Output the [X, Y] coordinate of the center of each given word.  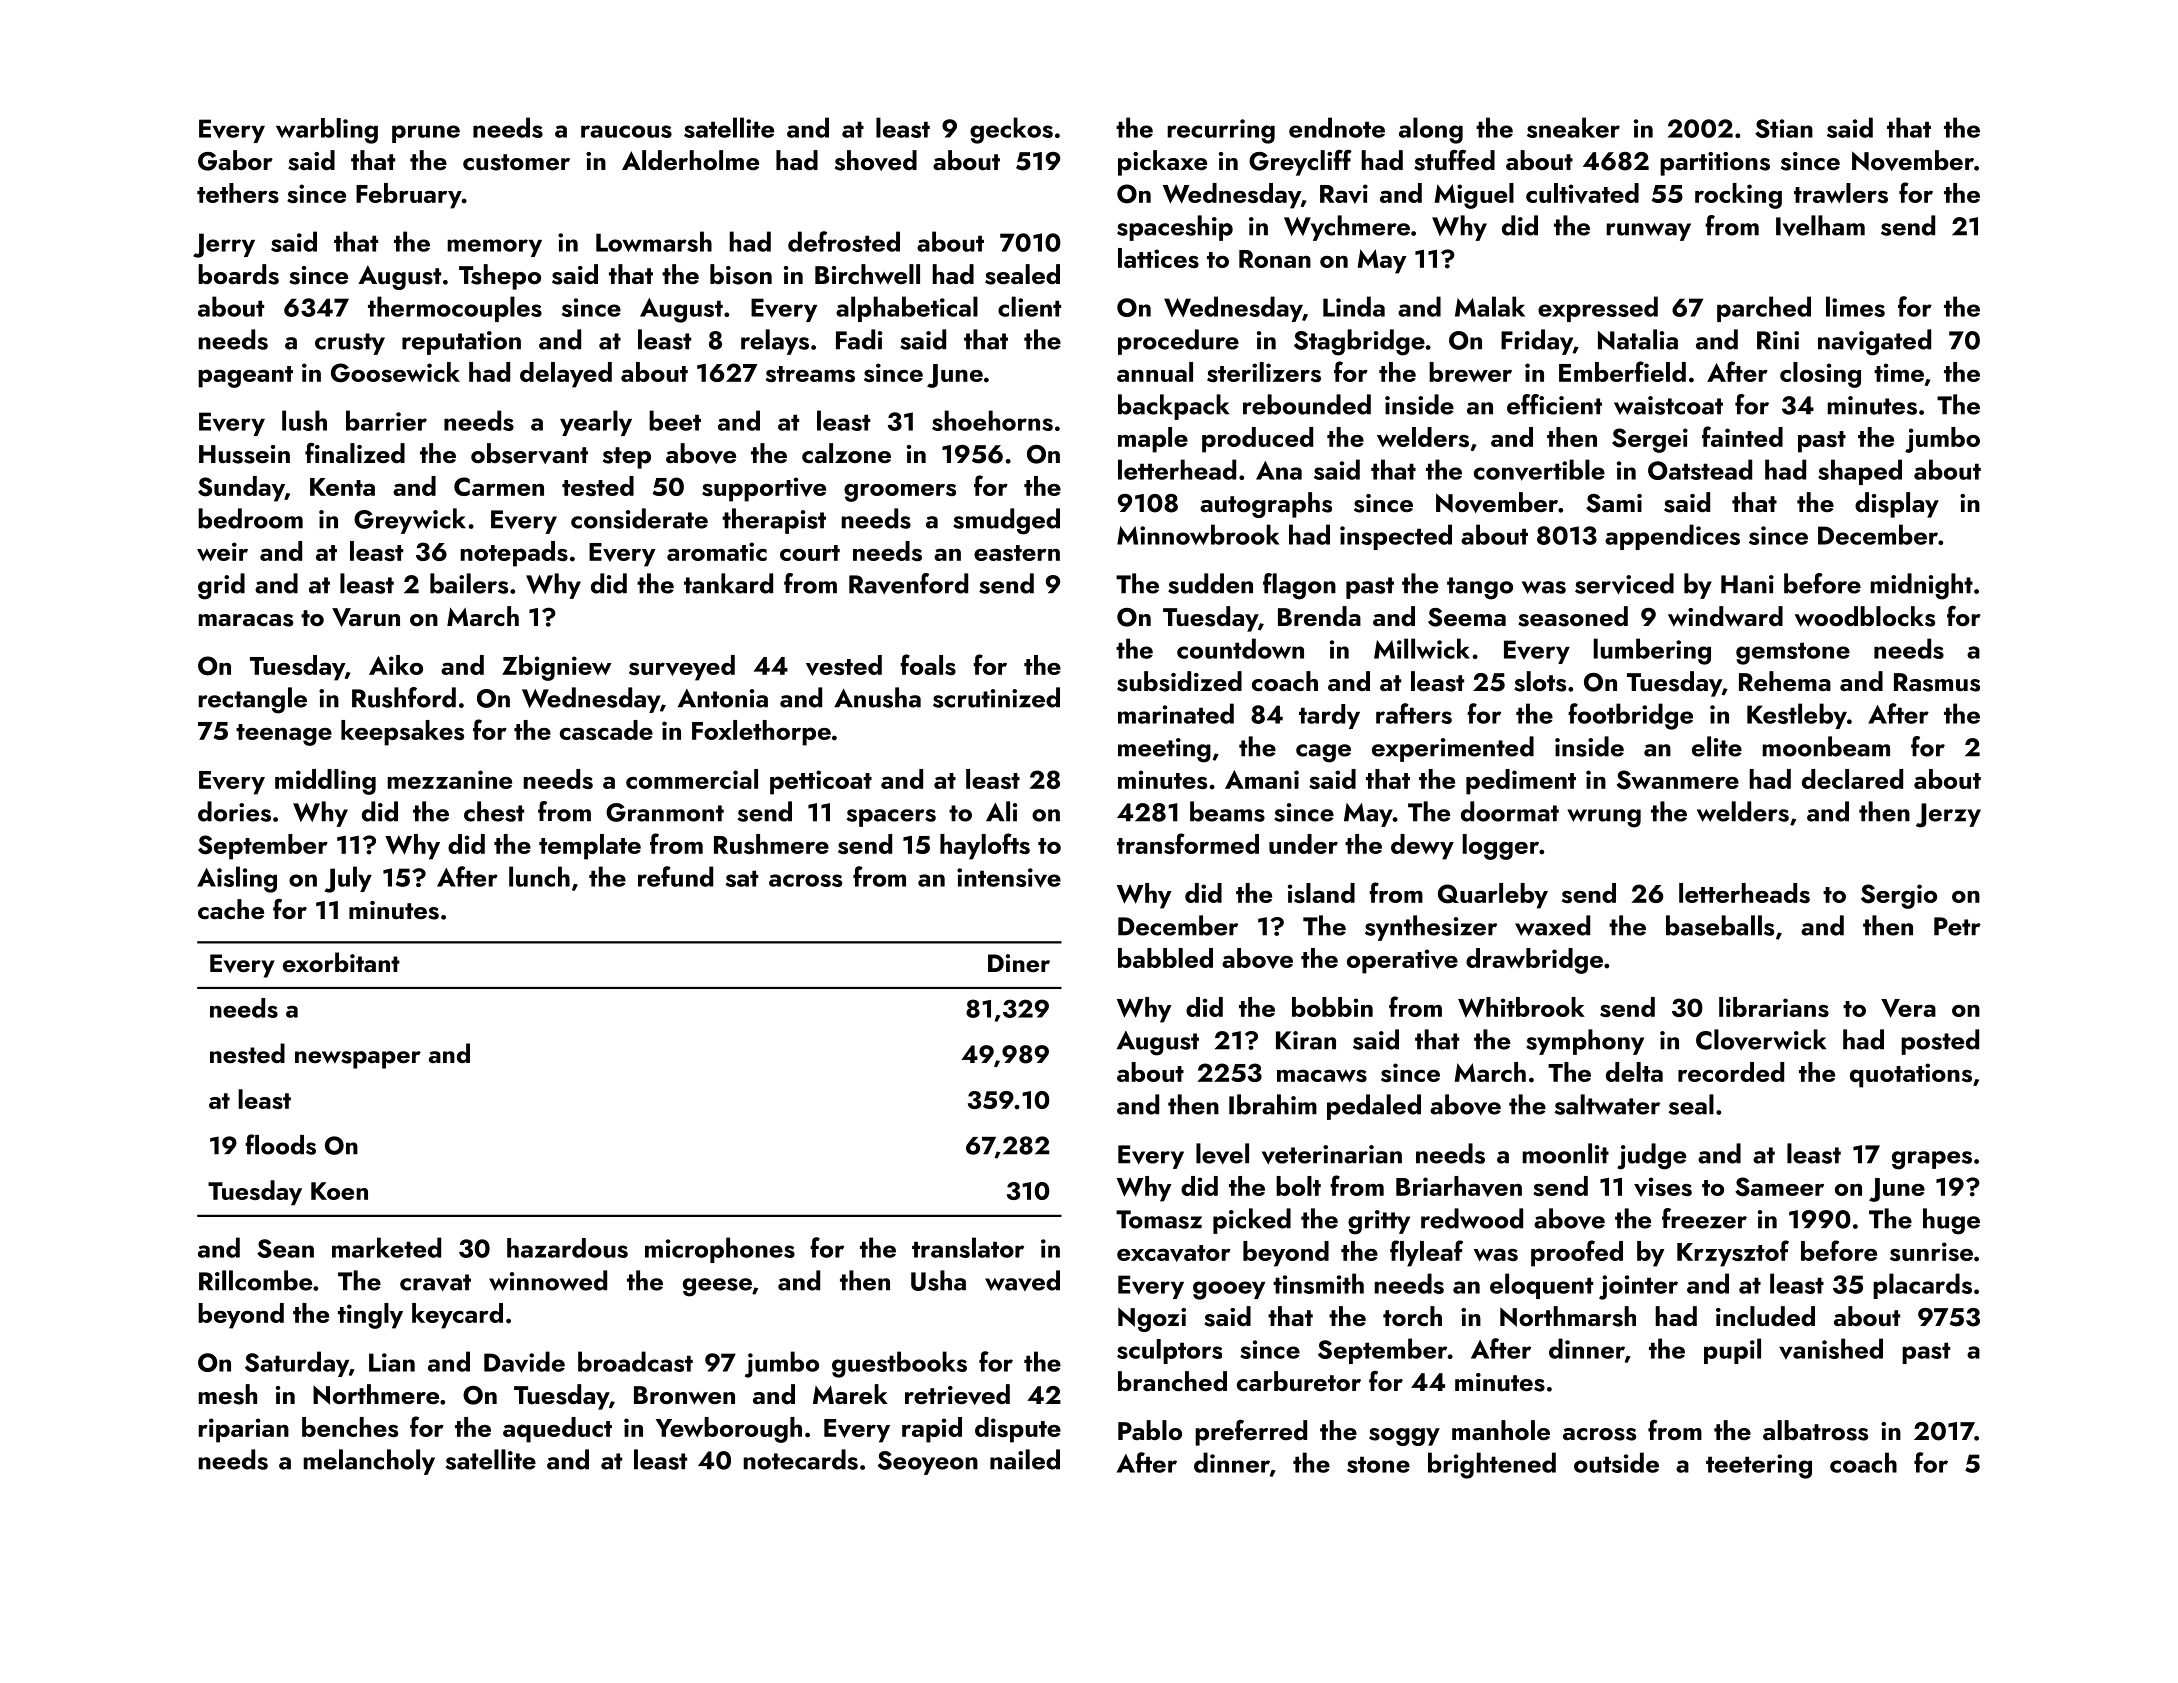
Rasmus [1937, 682]
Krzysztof [1733, 1253]
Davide [524, 1362]
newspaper [358, 1060]
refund [675, 876]
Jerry [224, 245]
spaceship [1175, 228]
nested [247, 1053]
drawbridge [1534, 961]
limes [1855, 306]
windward [1725, 616]
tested [598, 486]
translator [968, 1247]
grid [221, 586]
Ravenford [908, 583]
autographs [1266, 505]
